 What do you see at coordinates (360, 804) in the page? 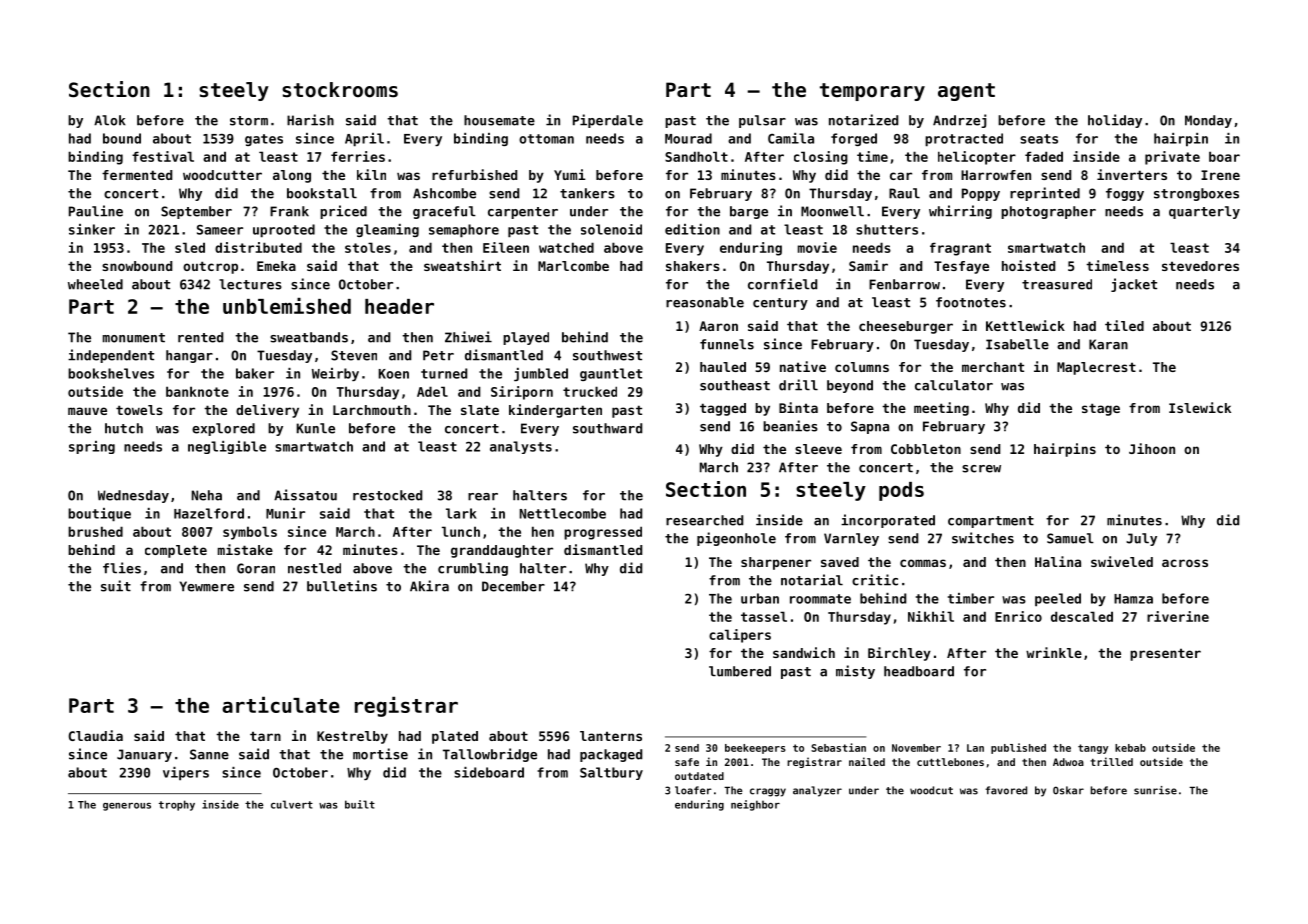
I see `built` at bounding box center [360, 804].
